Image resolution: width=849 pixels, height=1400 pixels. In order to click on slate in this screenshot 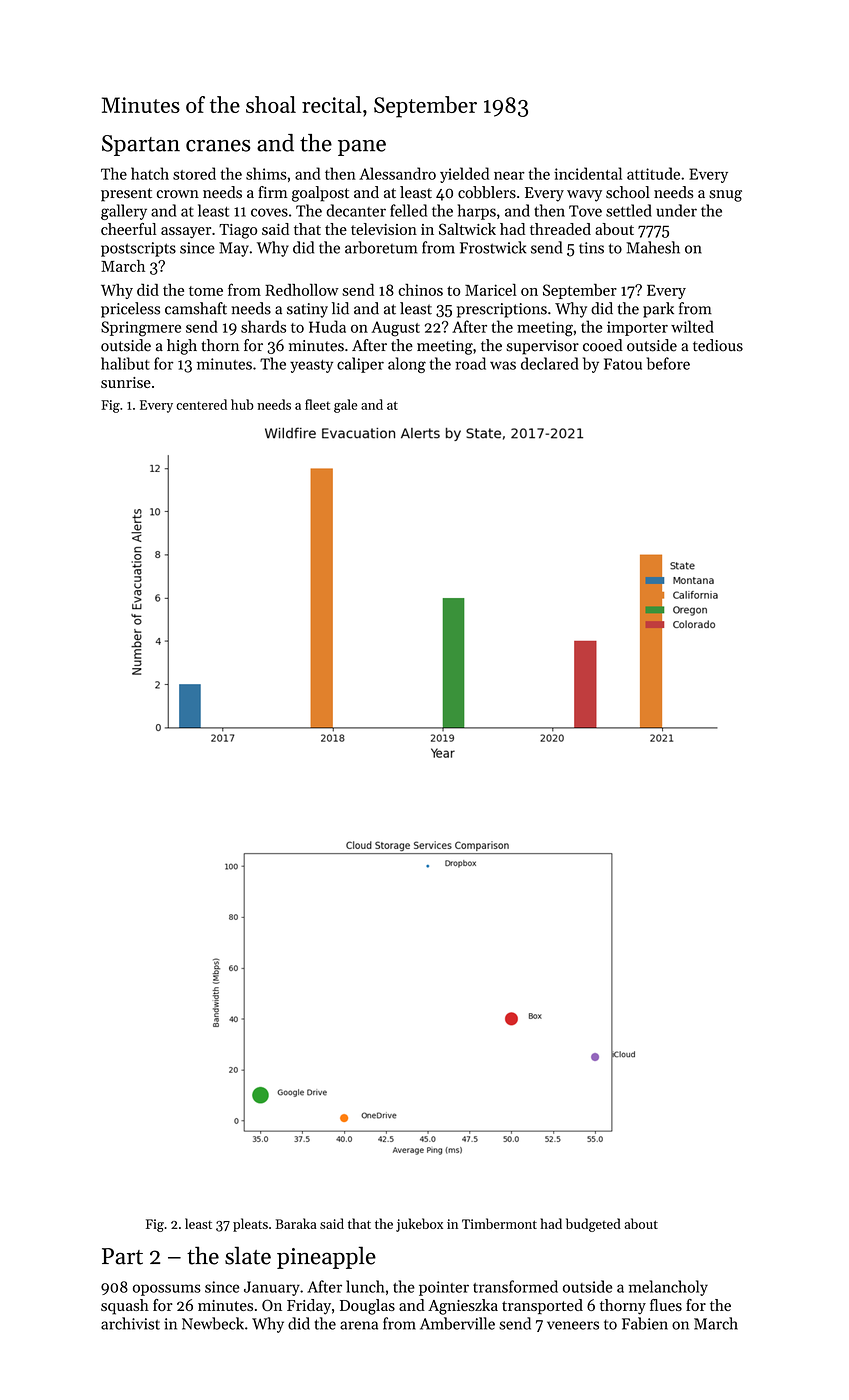, I will do `click(248, 1255)`.
